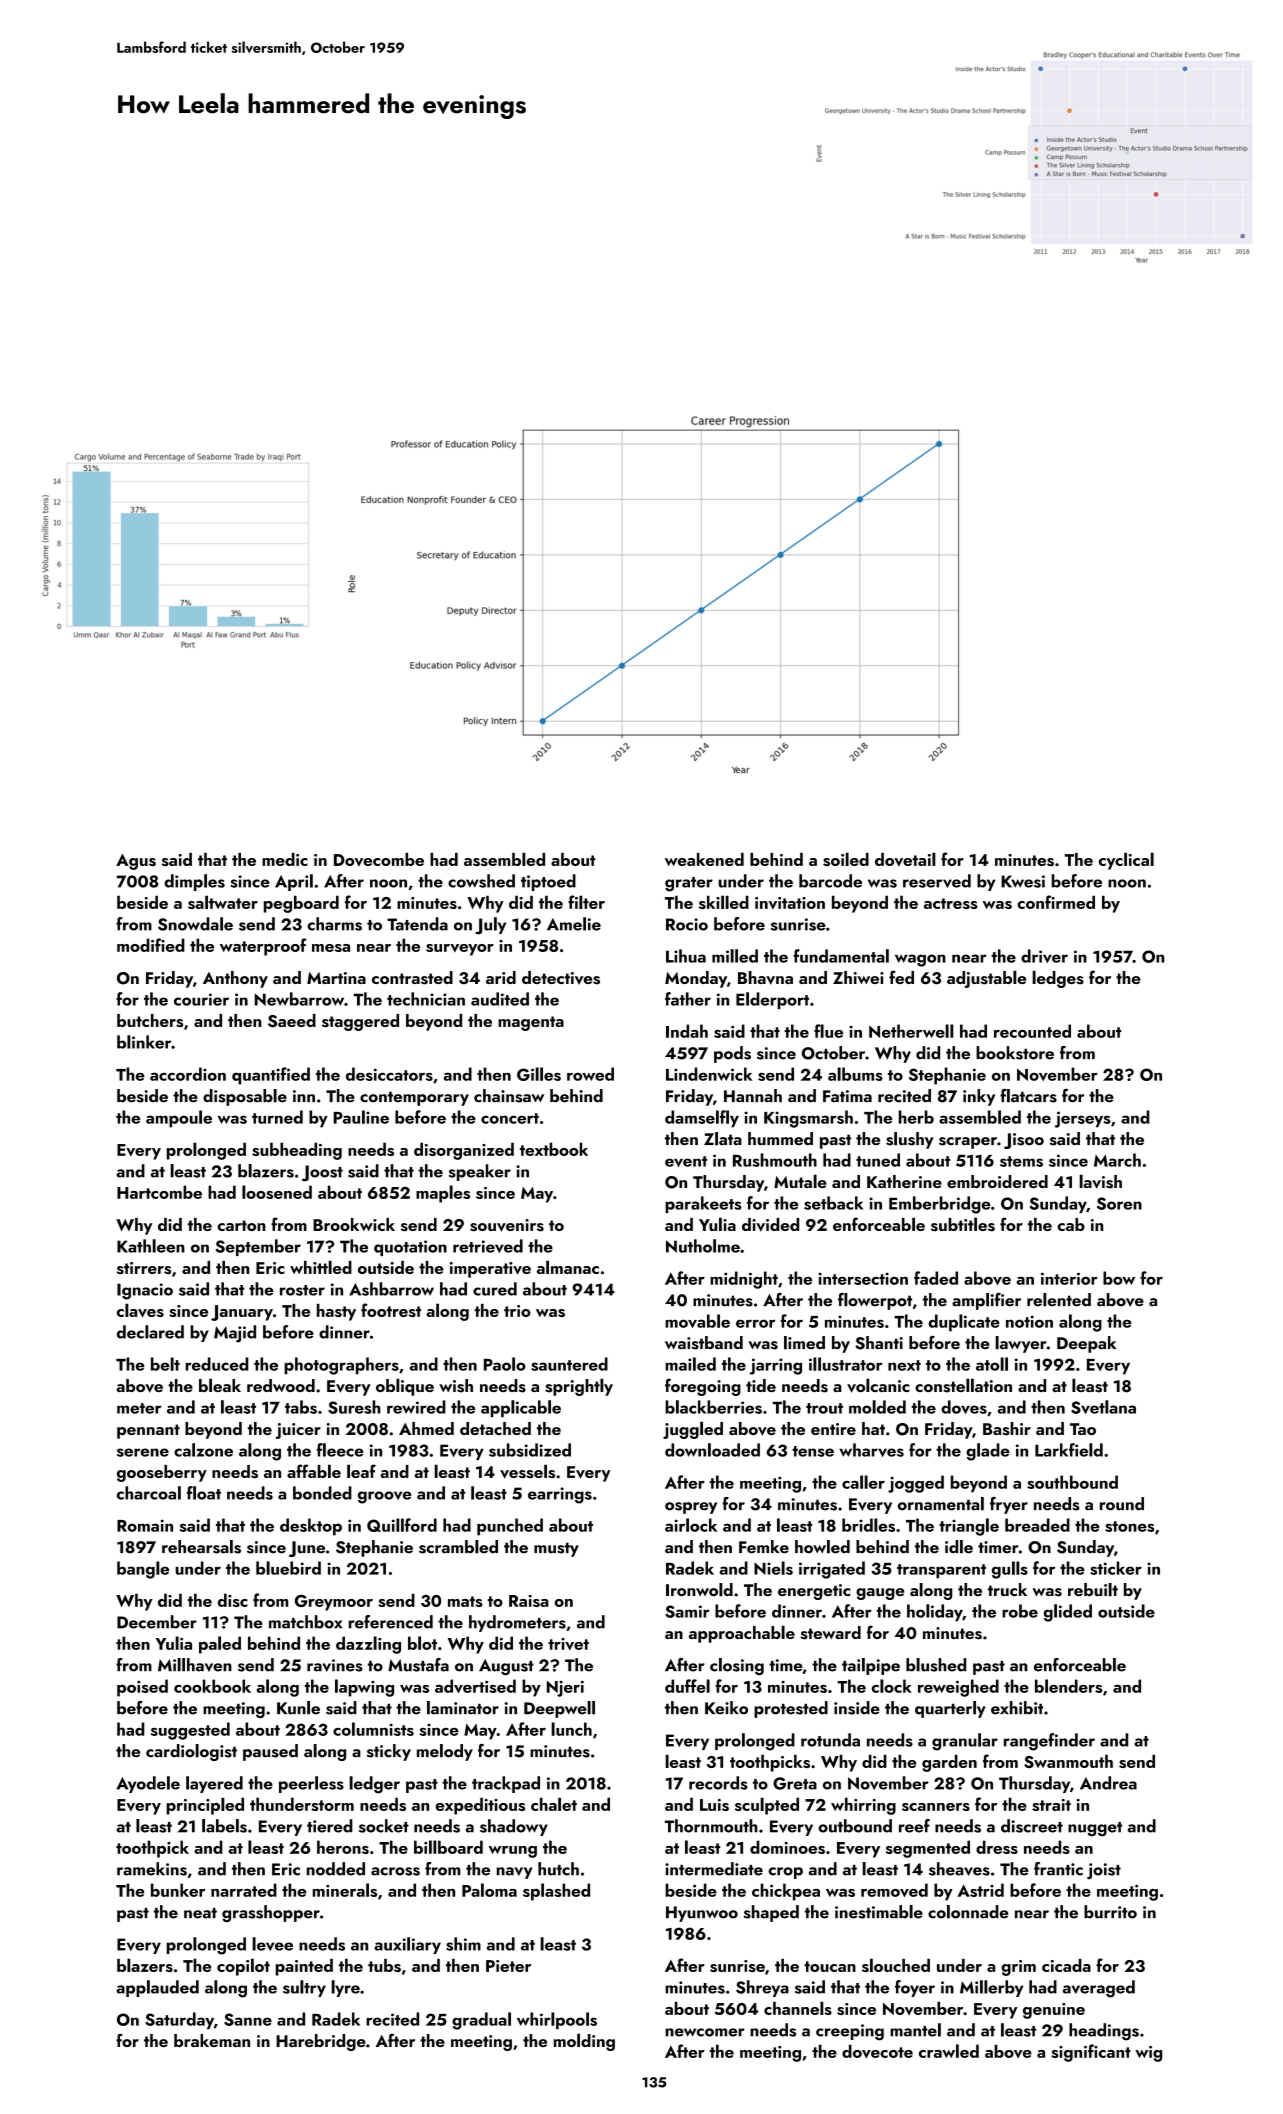 The height and width of the screenshot is (2114, 1283). I want to click on Dovecombe, so click(379, 859).
